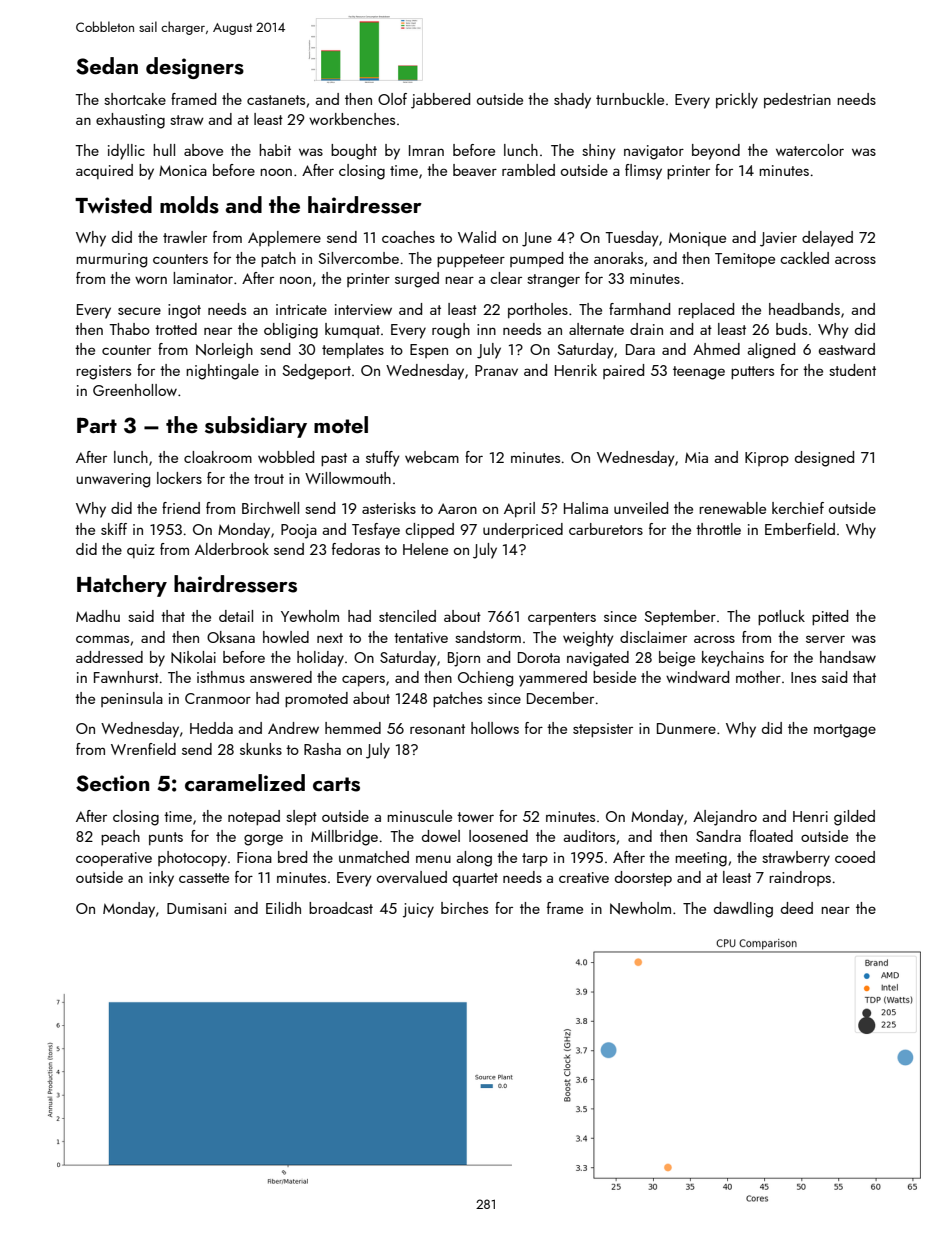 The height and width of the page is (1233, 952). What do you see at coordinates (408, 237) in the page?
I see `coaches` at bounding box center [408, 237].
